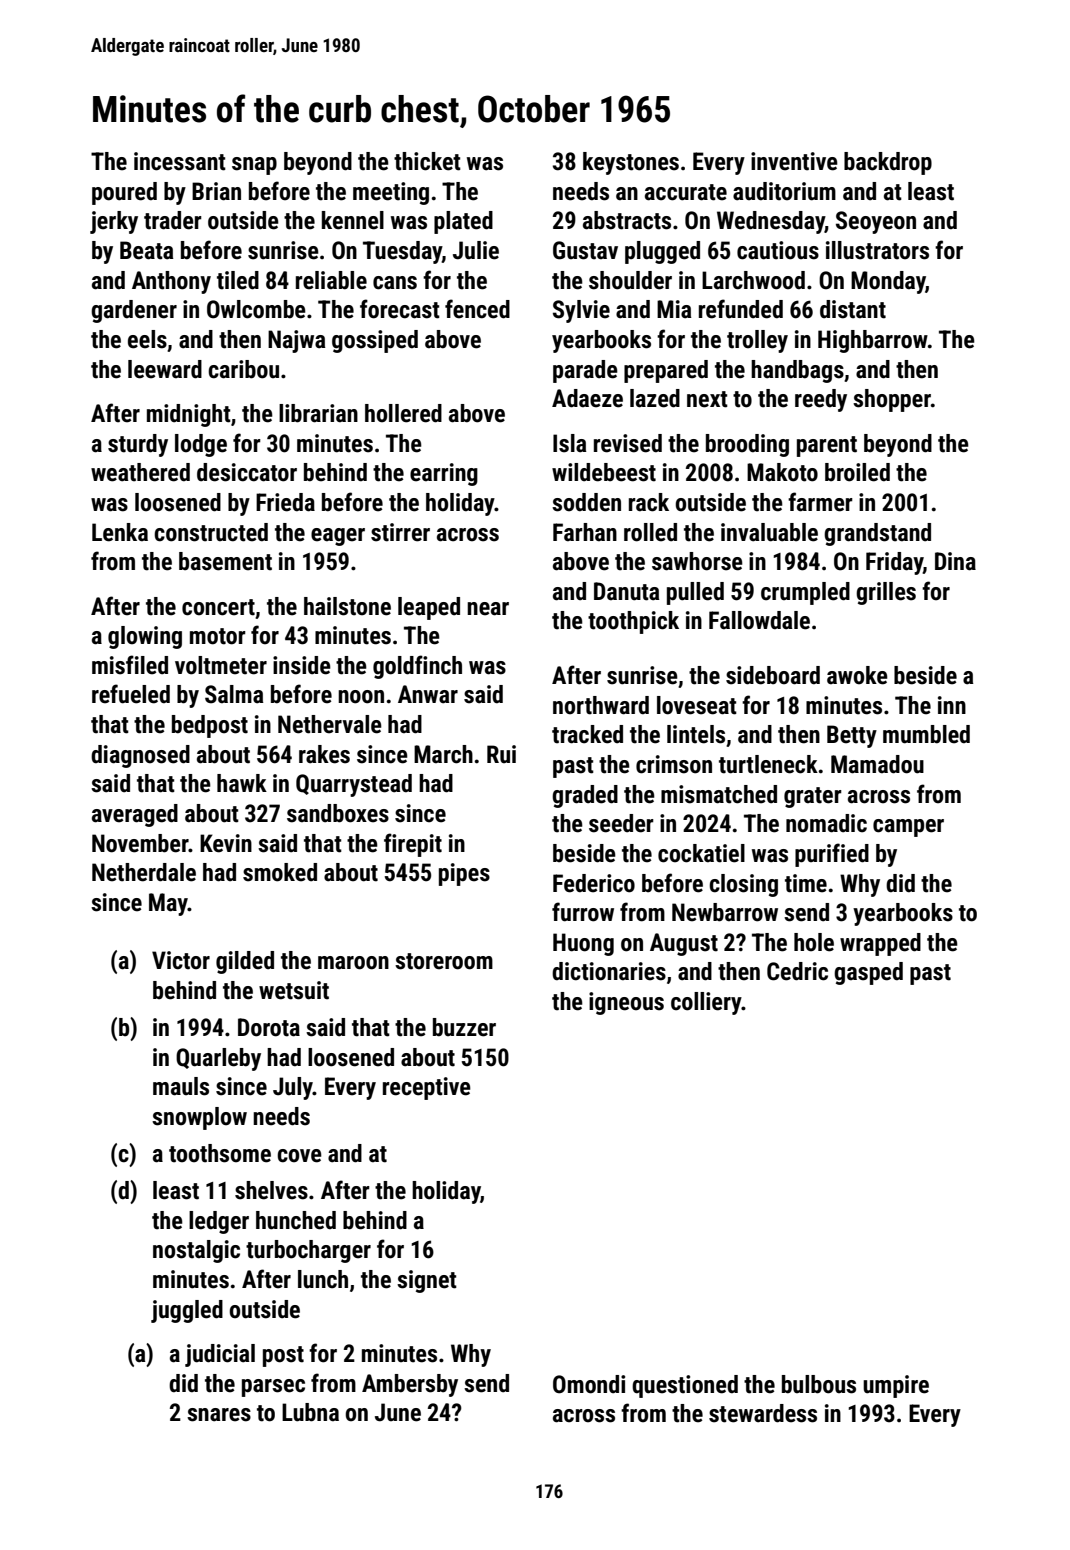  Describe the element at coordinates (135, 815) in the screenshot. I see `averaged` at that location.
